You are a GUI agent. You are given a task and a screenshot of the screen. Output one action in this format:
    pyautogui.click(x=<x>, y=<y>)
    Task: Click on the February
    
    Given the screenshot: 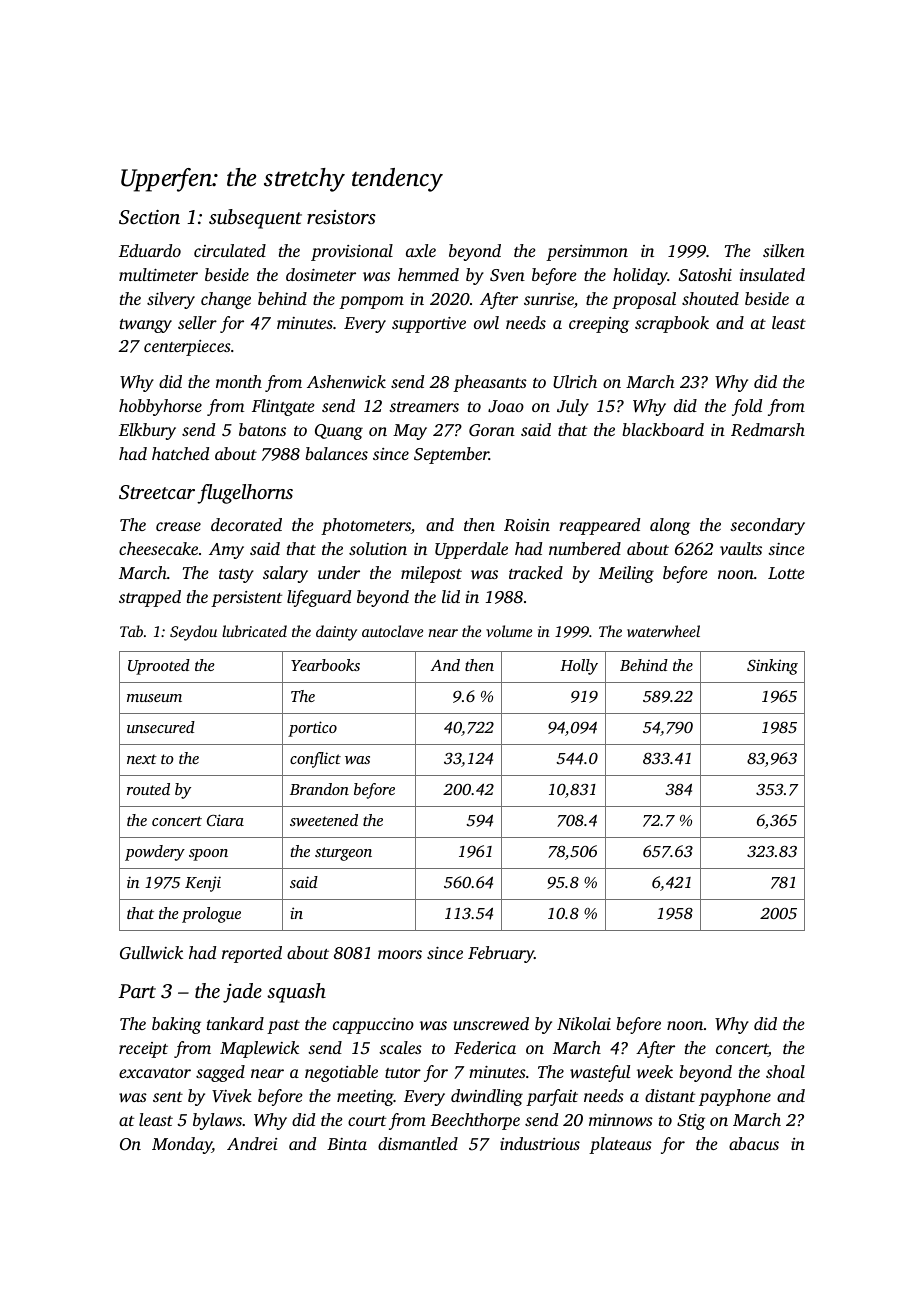 What is the action you would take?
    pyautogui.click(x=501, y=954)
